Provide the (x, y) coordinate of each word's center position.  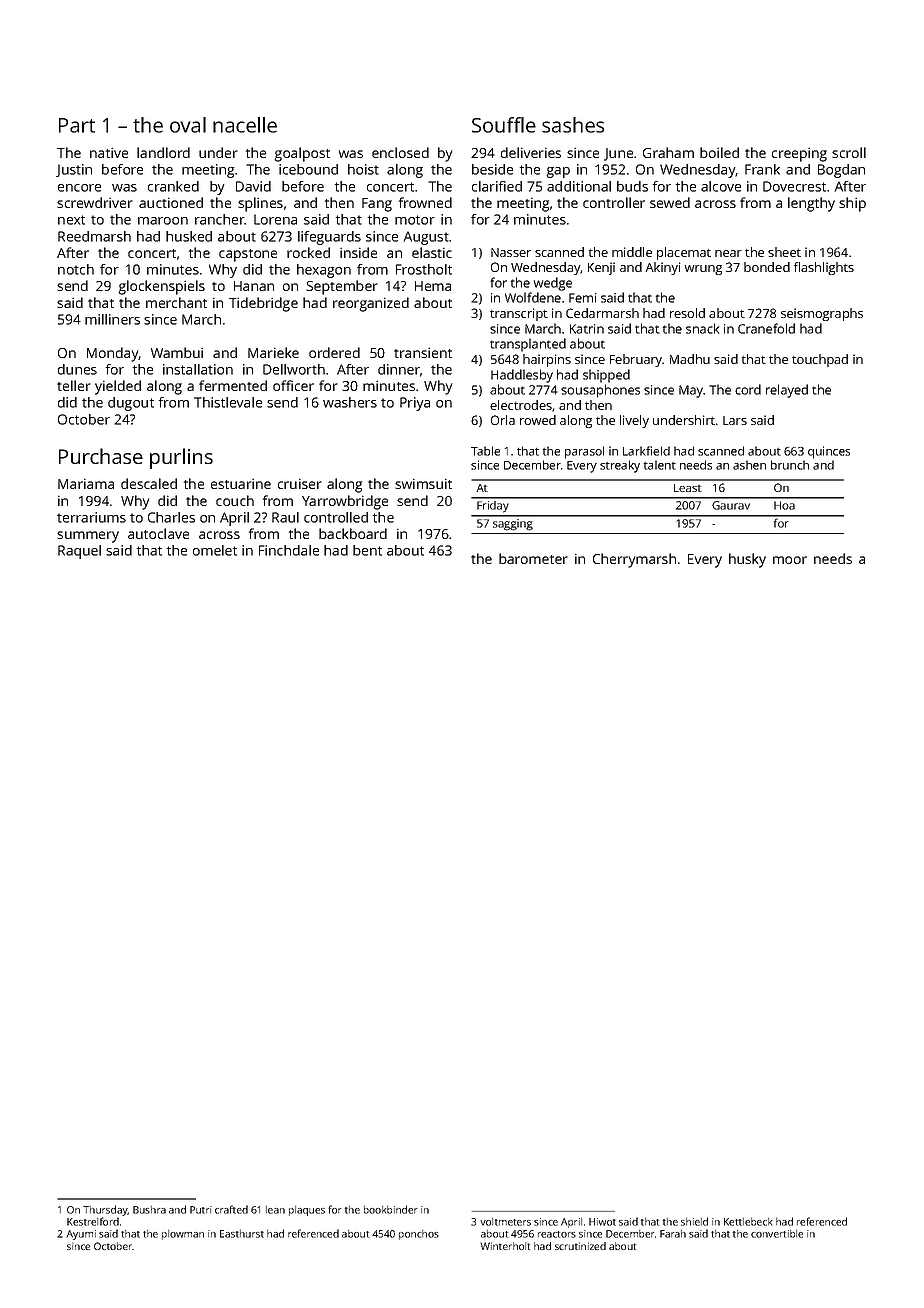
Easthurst (242, 1234)
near (728, 253)
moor (790, 560)
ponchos (419, 1235)
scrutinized (580, 1246)
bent (367, 550)
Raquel (79, 552)
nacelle (245, 125)
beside (492, 169)
